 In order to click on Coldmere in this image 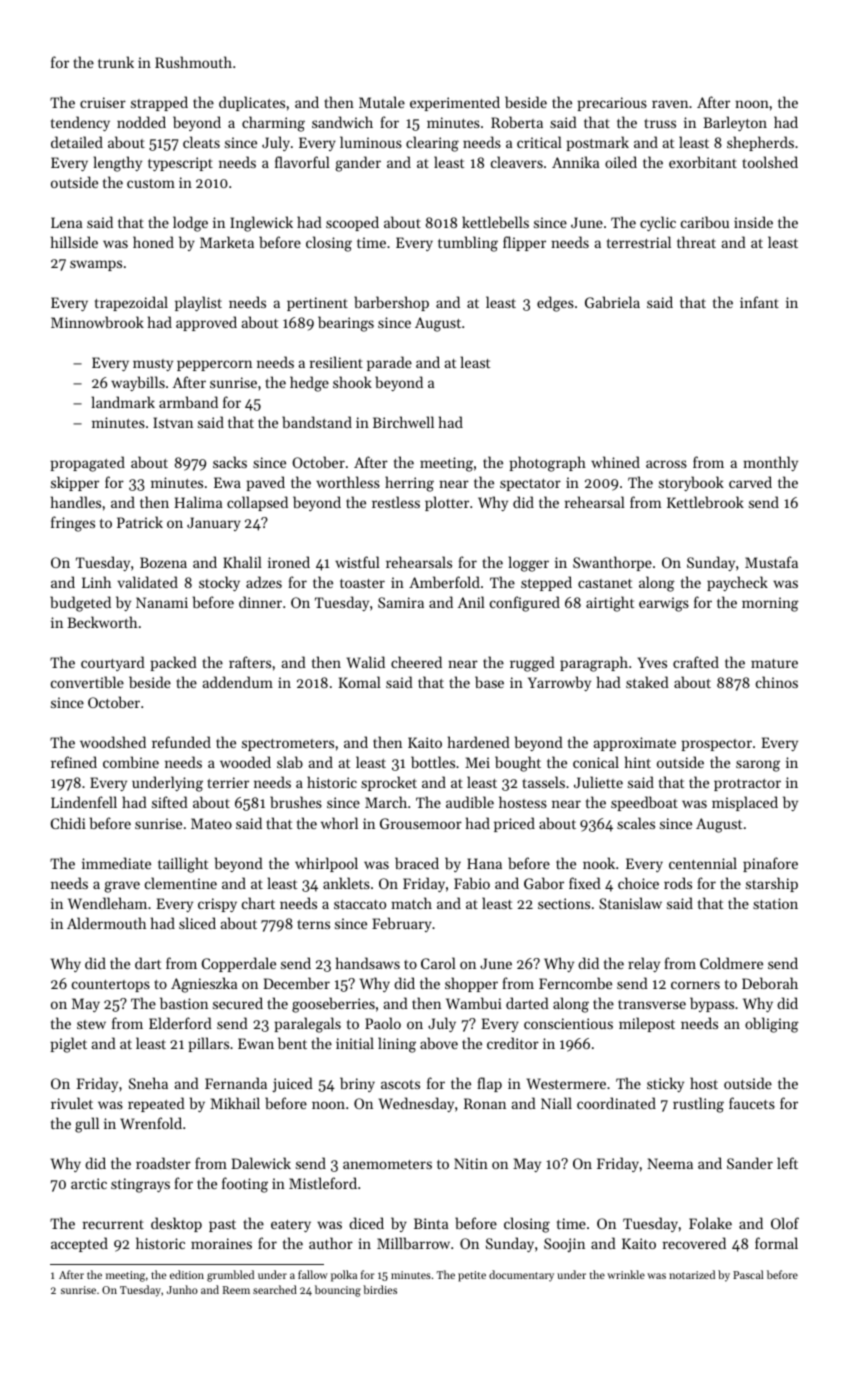, I will do `click(731, 963)`.
